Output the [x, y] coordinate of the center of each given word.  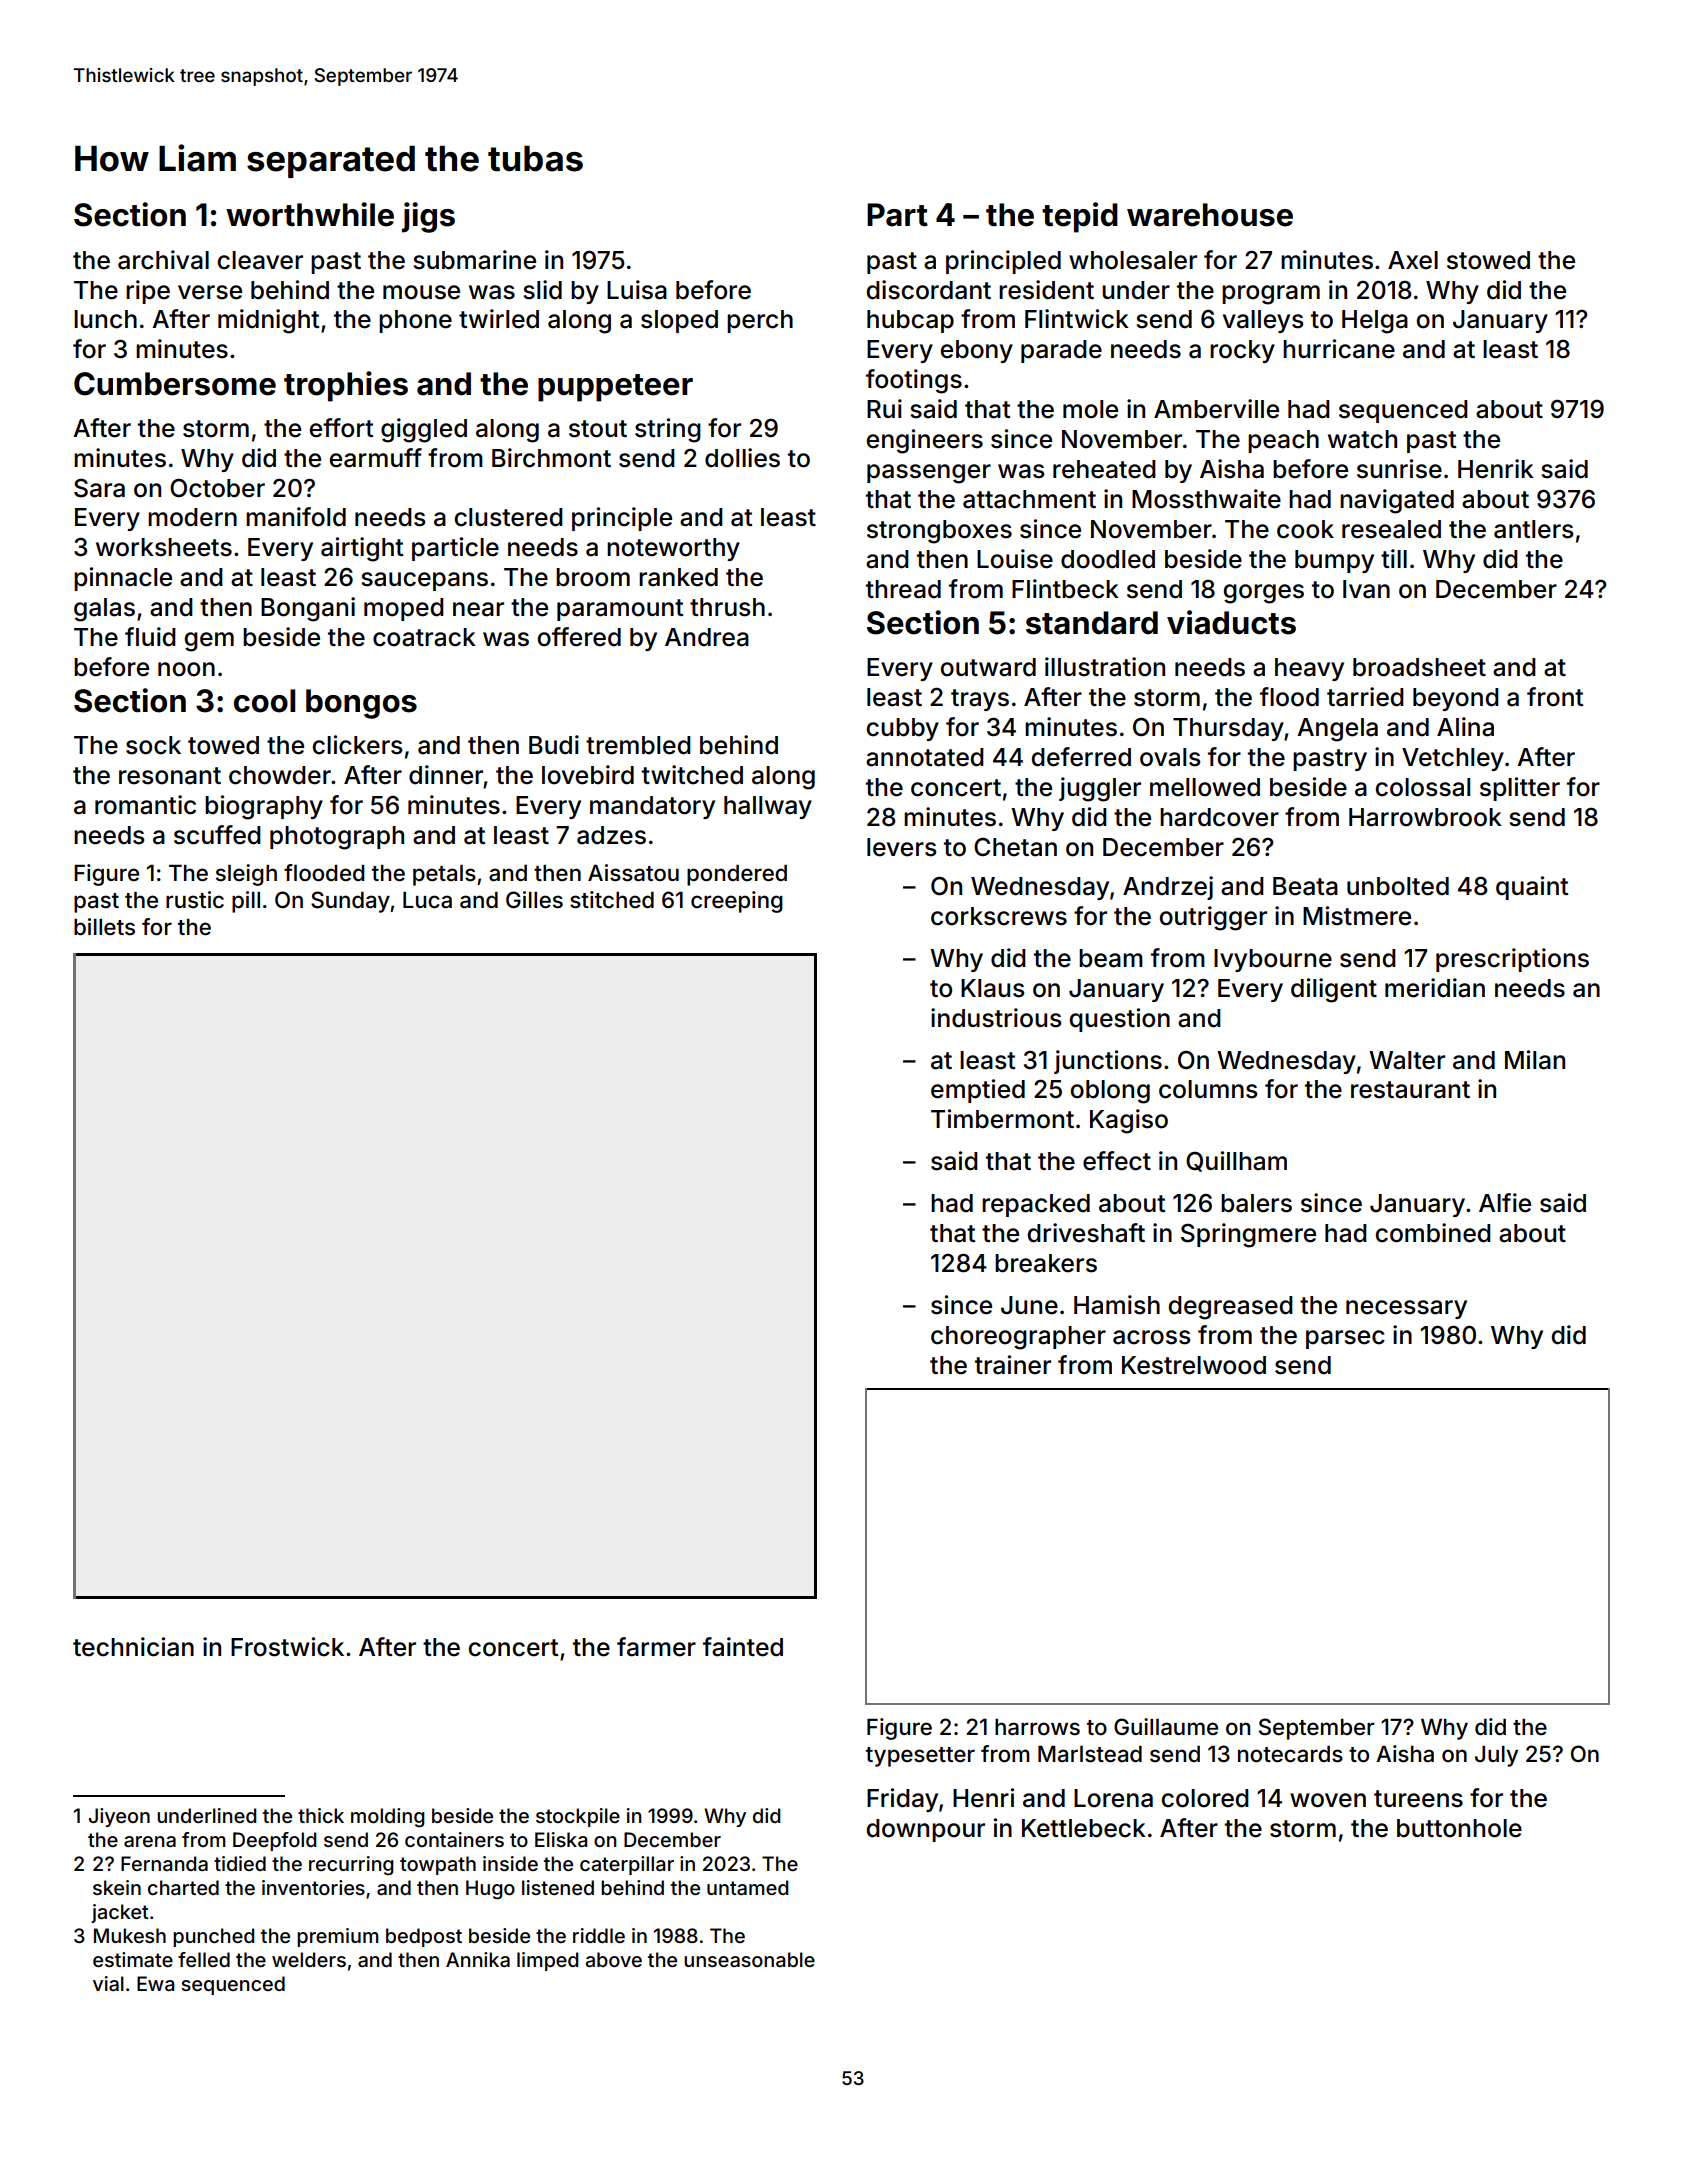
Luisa [637, 290]
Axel [1413, 260]
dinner [446, 776]
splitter [1520, 789]
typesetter [920, 1757]
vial [108, 1983]
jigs [428, 217]
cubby [902, 729]
